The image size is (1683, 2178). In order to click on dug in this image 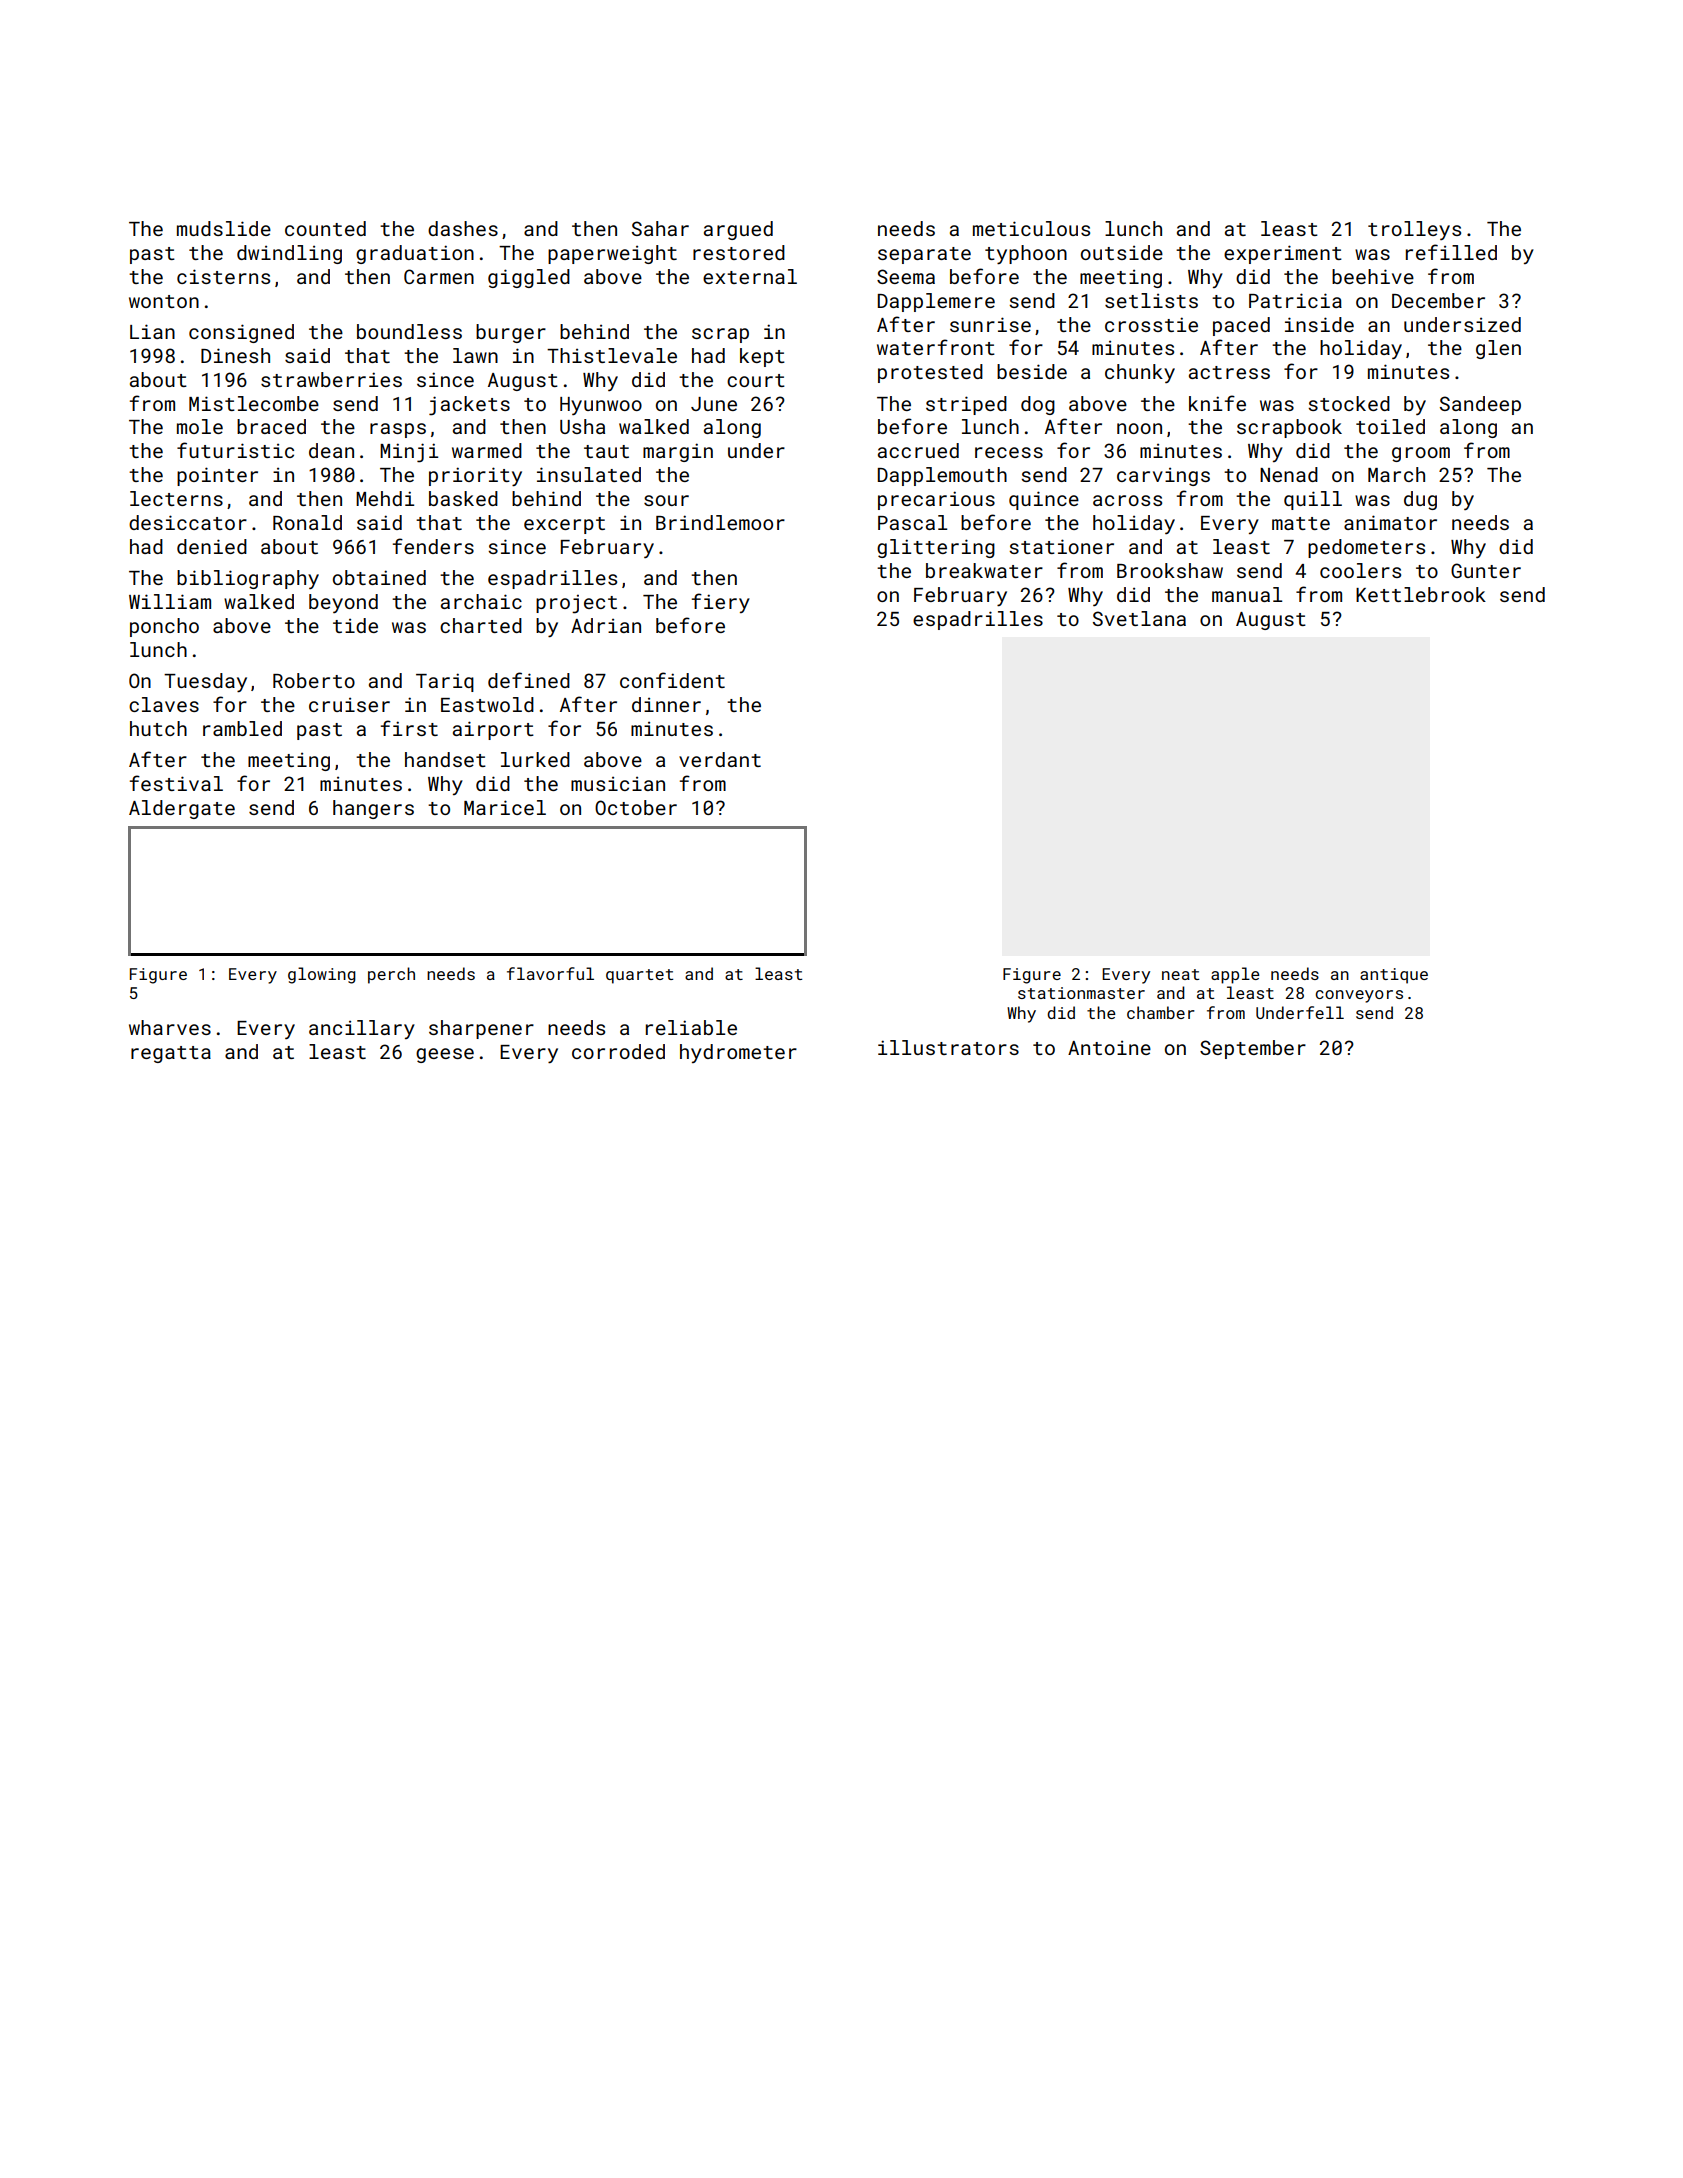, I will do `click(1420, 500)`.
